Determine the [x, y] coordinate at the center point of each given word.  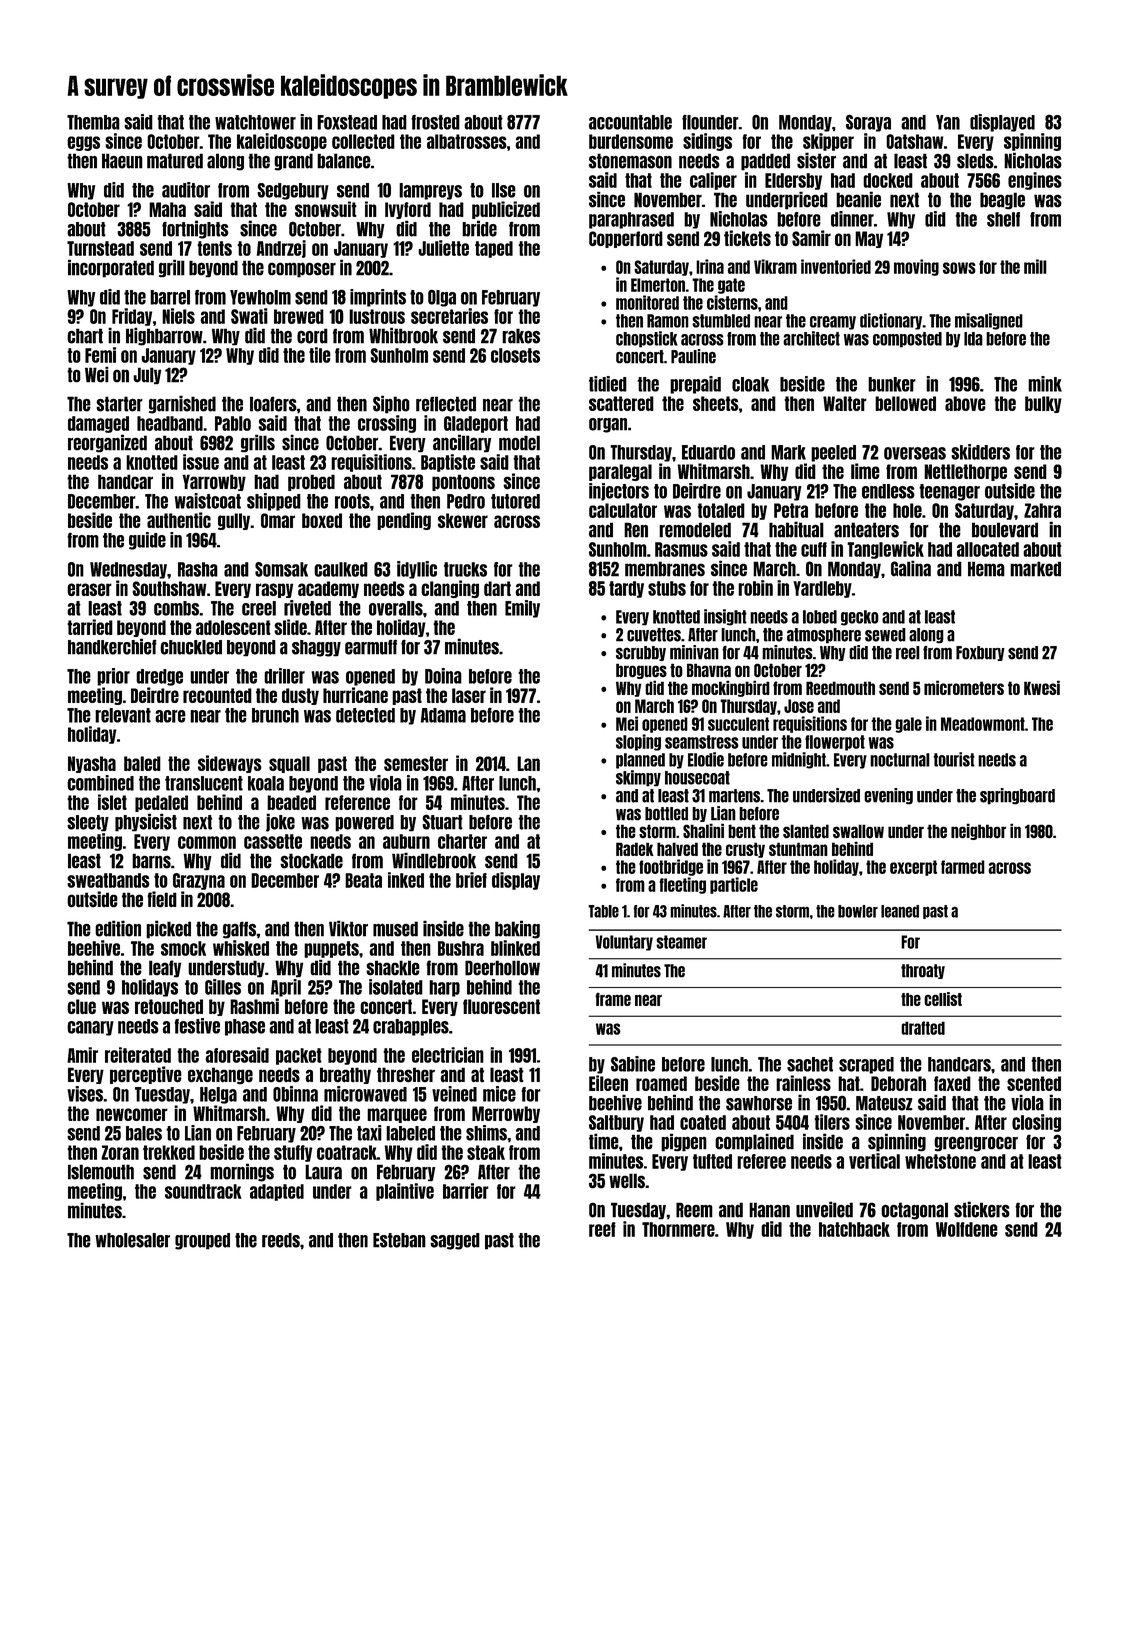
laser [469, 695]
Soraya [868, 123]
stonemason [630, 161]
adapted [277, 1192]
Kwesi [1042, 687]
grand [293, 162]
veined [454, 1094]
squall [289, 764]
